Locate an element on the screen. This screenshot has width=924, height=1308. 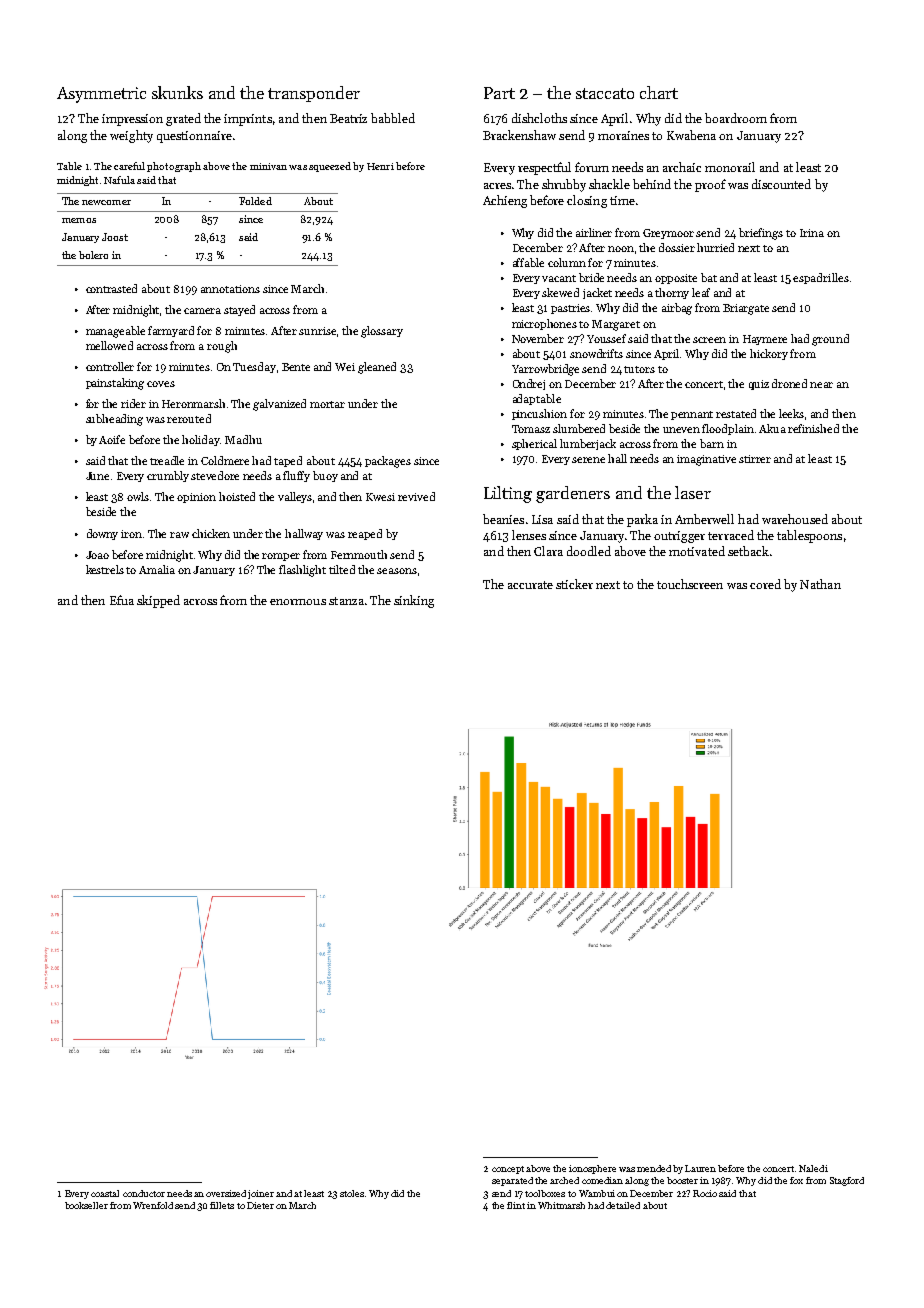
cored is located at coordinates (765, 584).
